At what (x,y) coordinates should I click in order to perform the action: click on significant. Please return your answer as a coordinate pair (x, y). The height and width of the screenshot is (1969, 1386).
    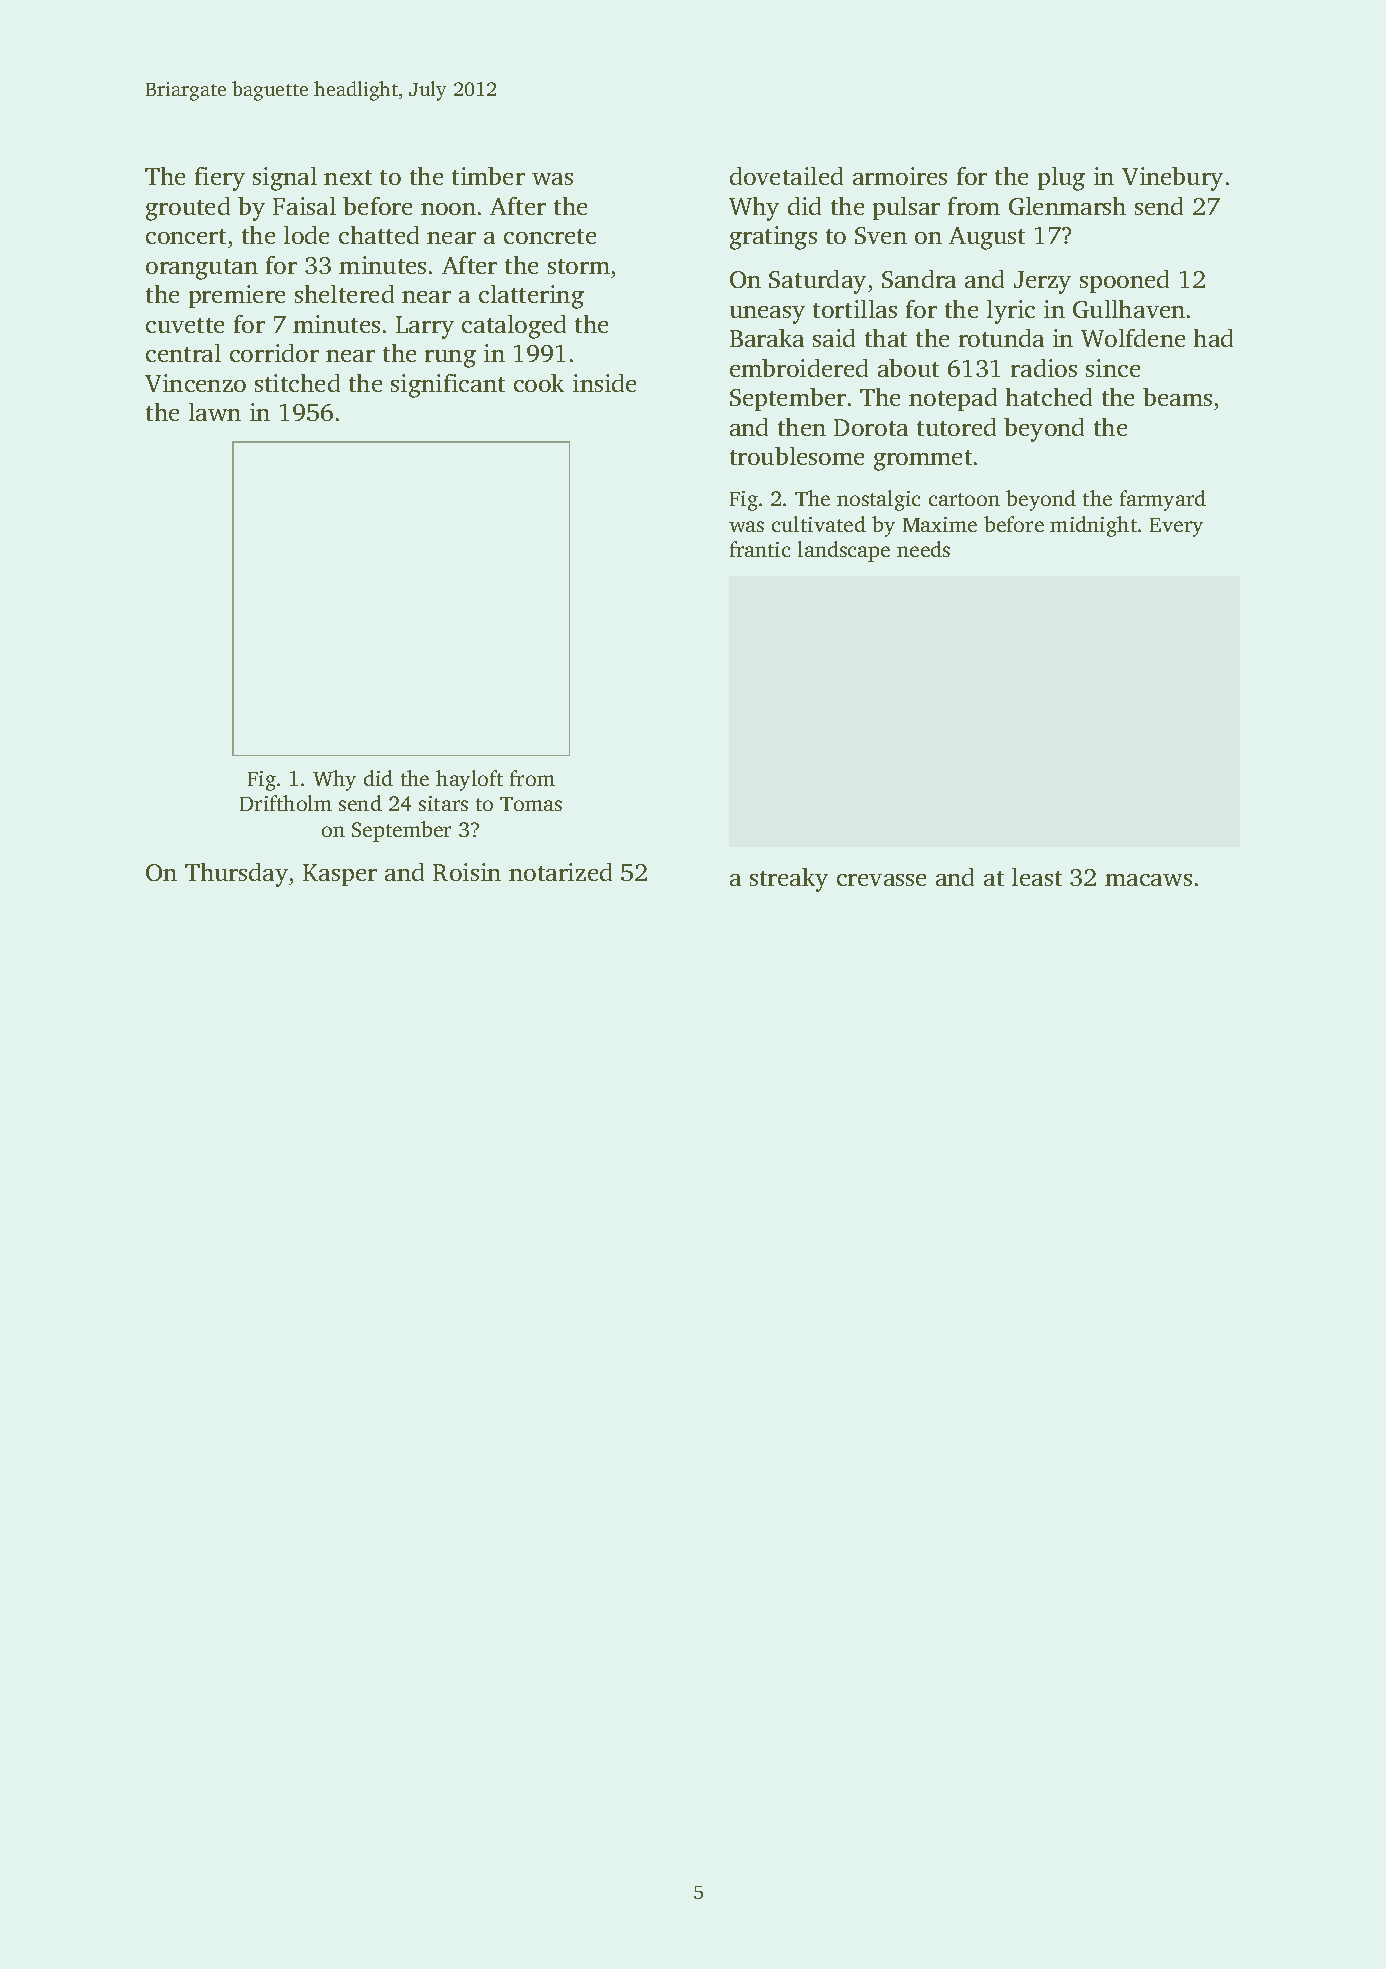
    Looking at the image, I should click on (448, 386).
